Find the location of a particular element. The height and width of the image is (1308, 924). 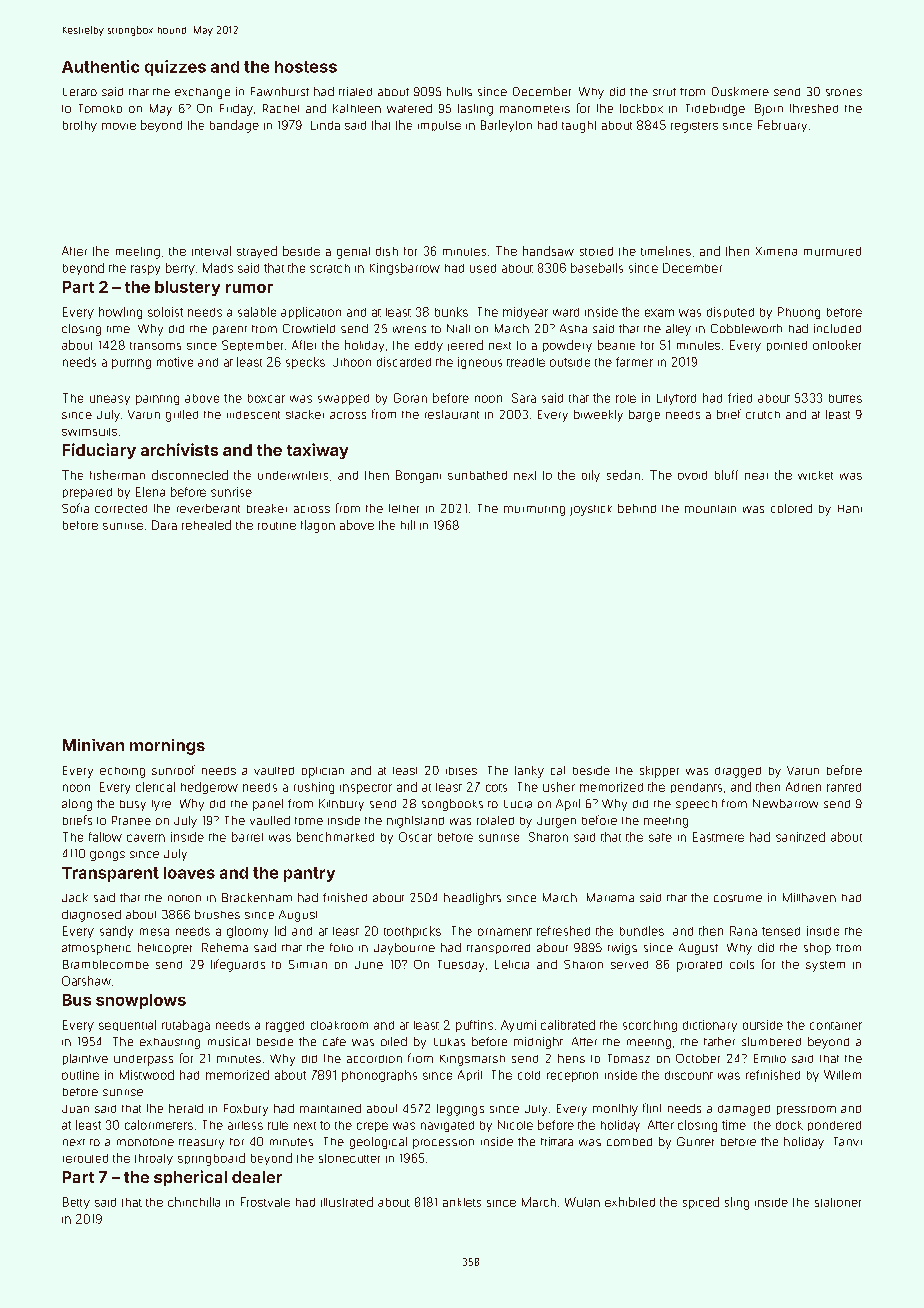

boxcar is located at coordinates (266, 398).
